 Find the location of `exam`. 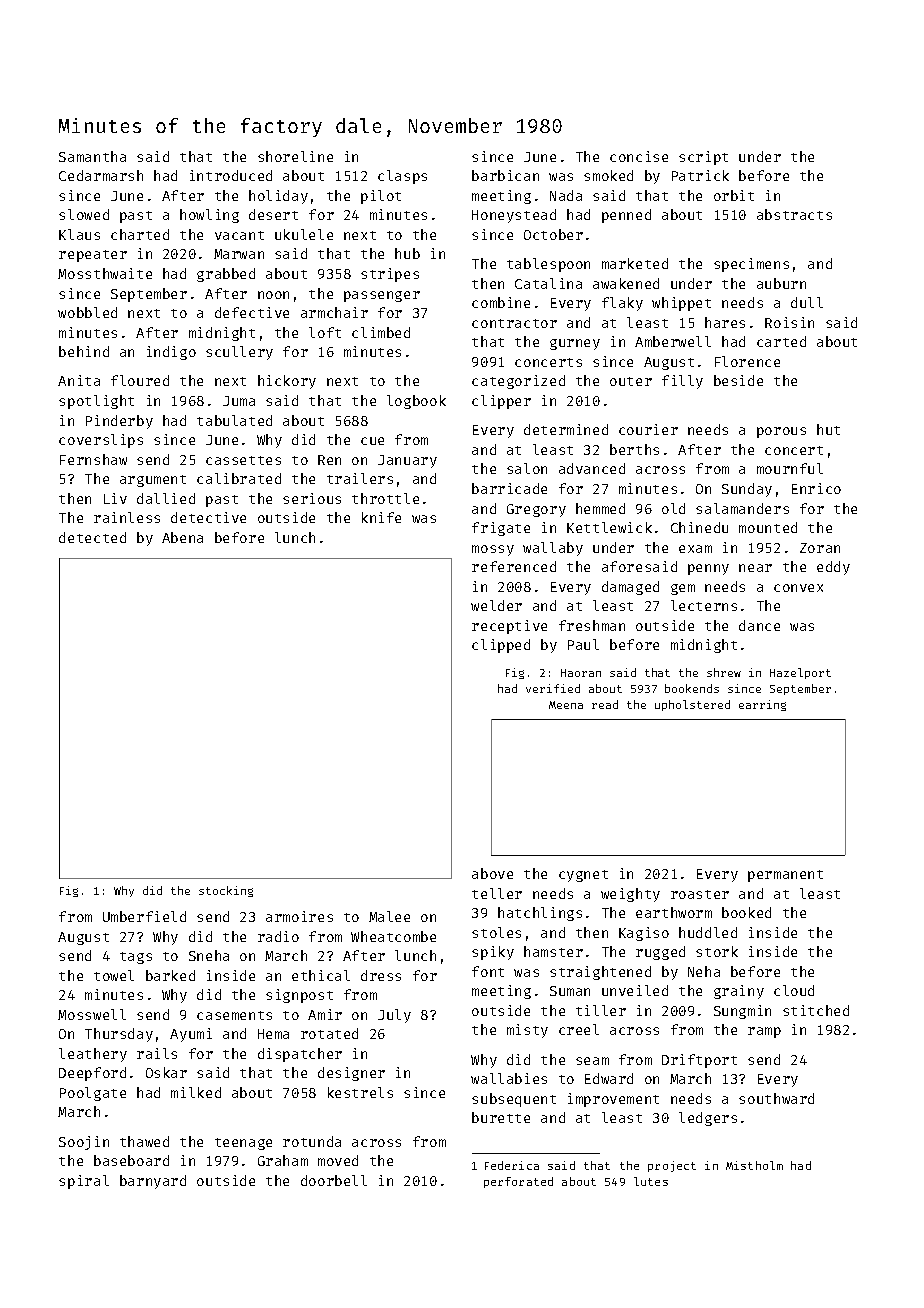

exam is located at coordinates (695, 549).
